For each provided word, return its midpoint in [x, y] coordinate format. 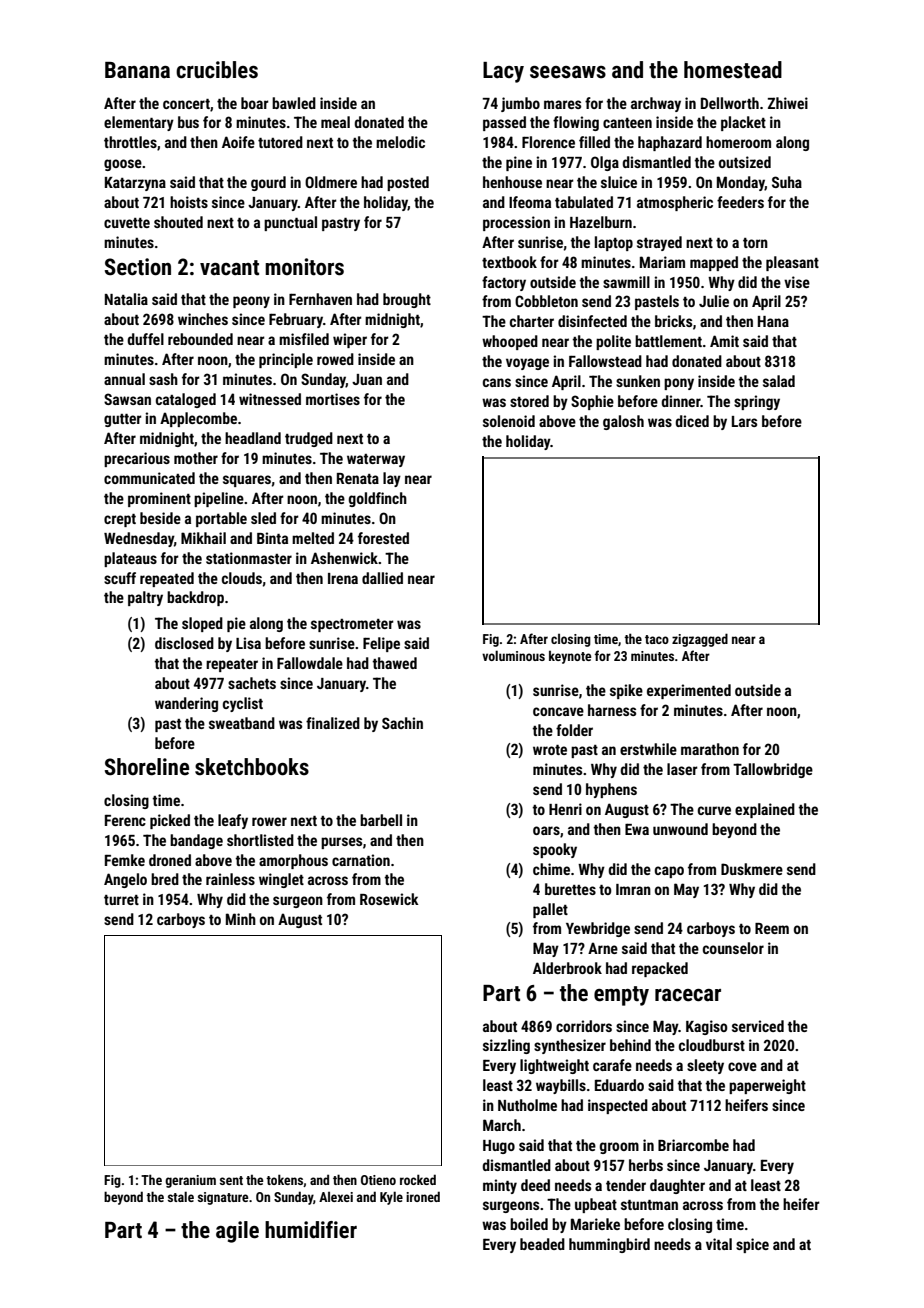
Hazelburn [601, 222]
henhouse [512, 182]
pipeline [219, 499]
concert [186, 104]
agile [237, 1232]
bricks [673, 321]
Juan [367, 379]
